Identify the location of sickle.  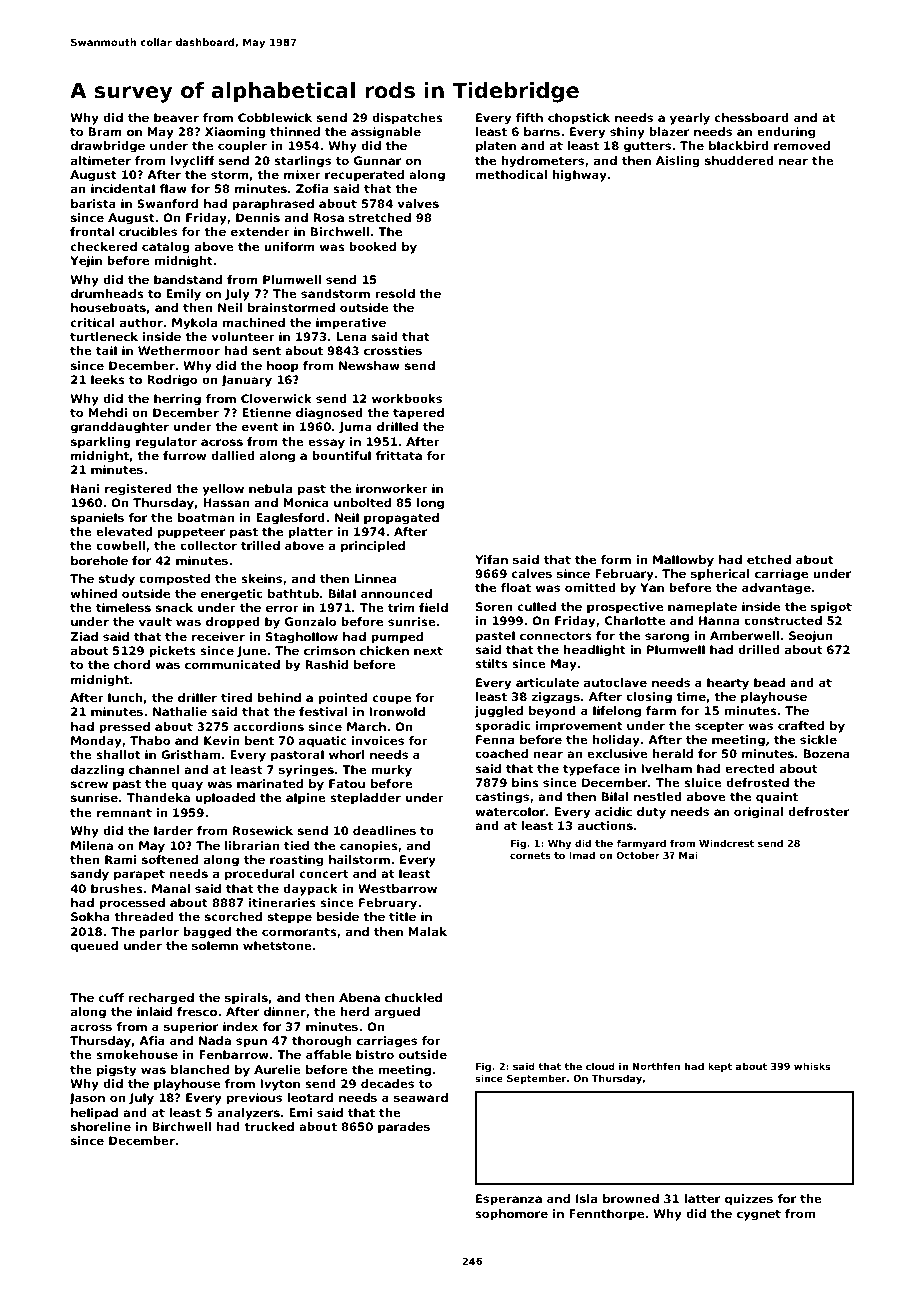
(818, 739).
